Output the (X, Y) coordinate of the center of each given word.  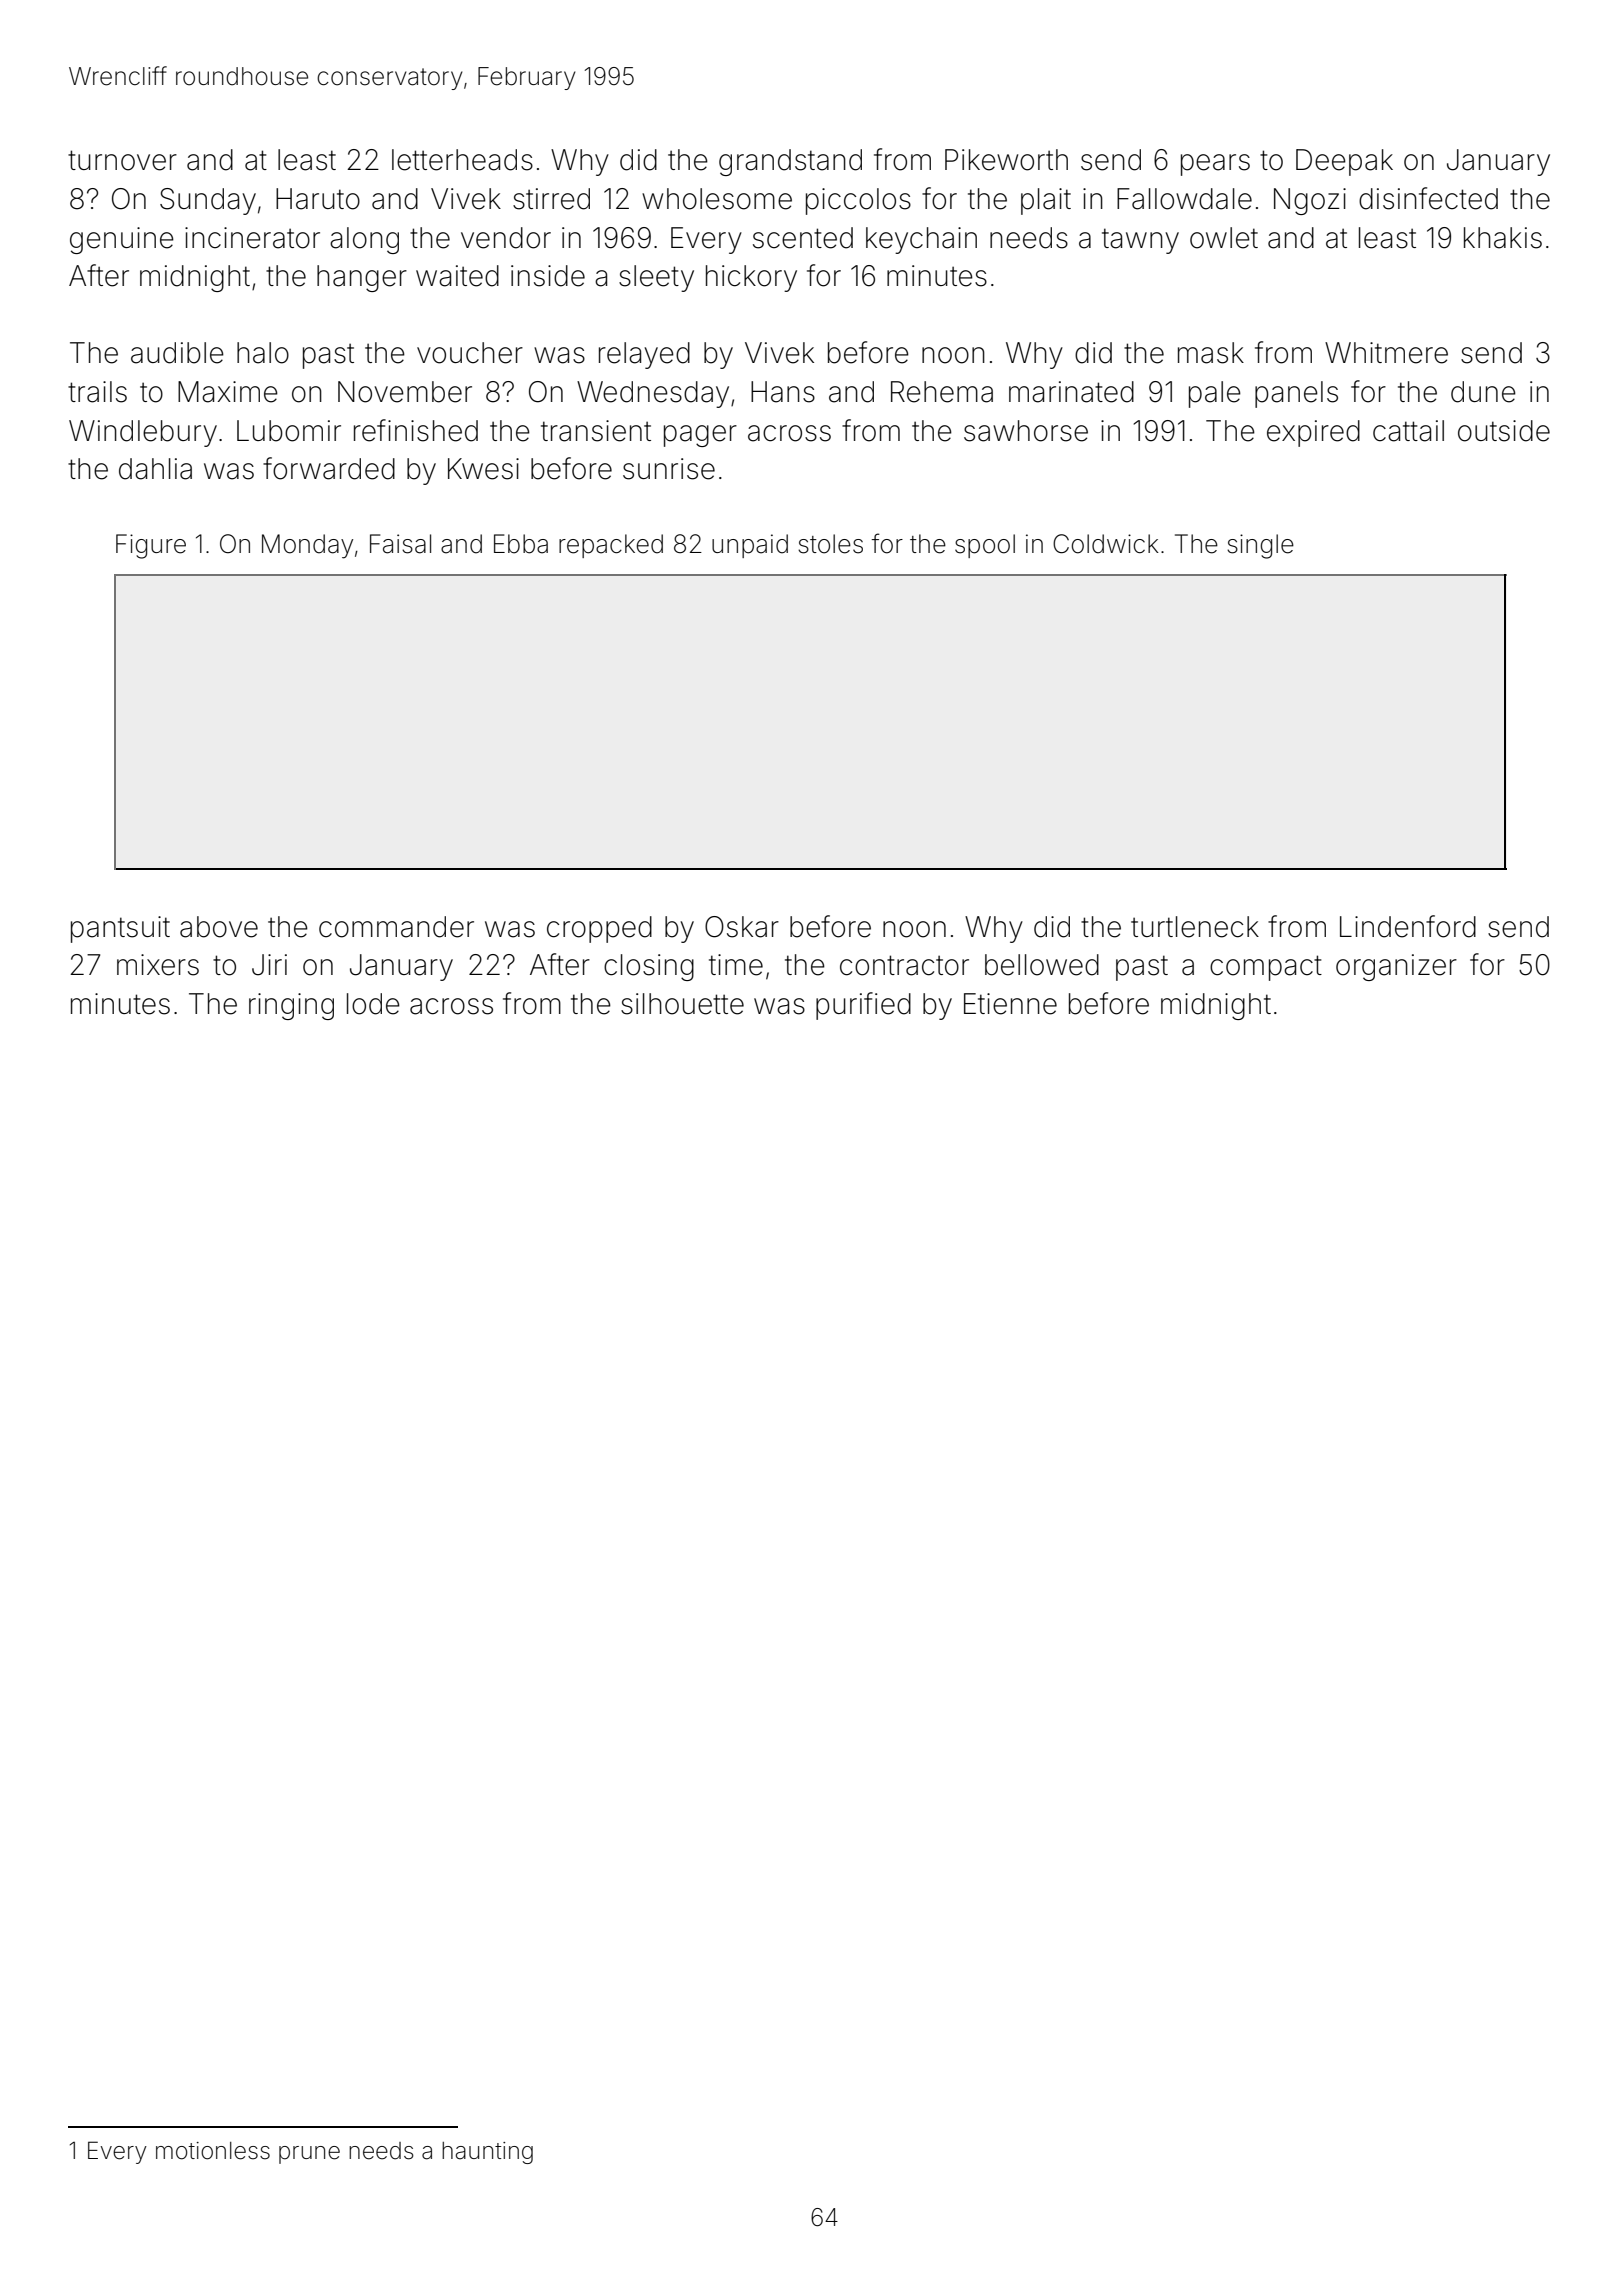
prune (309, 2155)
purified (863, 1006)
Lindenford (1408, 926)
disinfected (1428, 198)
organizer (1396, 967)
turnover (122, 160)
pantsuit (120, 929)
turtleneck (1195, 927)
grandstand (790, 162)
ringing (291, 1006)
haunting (487, 2153)
